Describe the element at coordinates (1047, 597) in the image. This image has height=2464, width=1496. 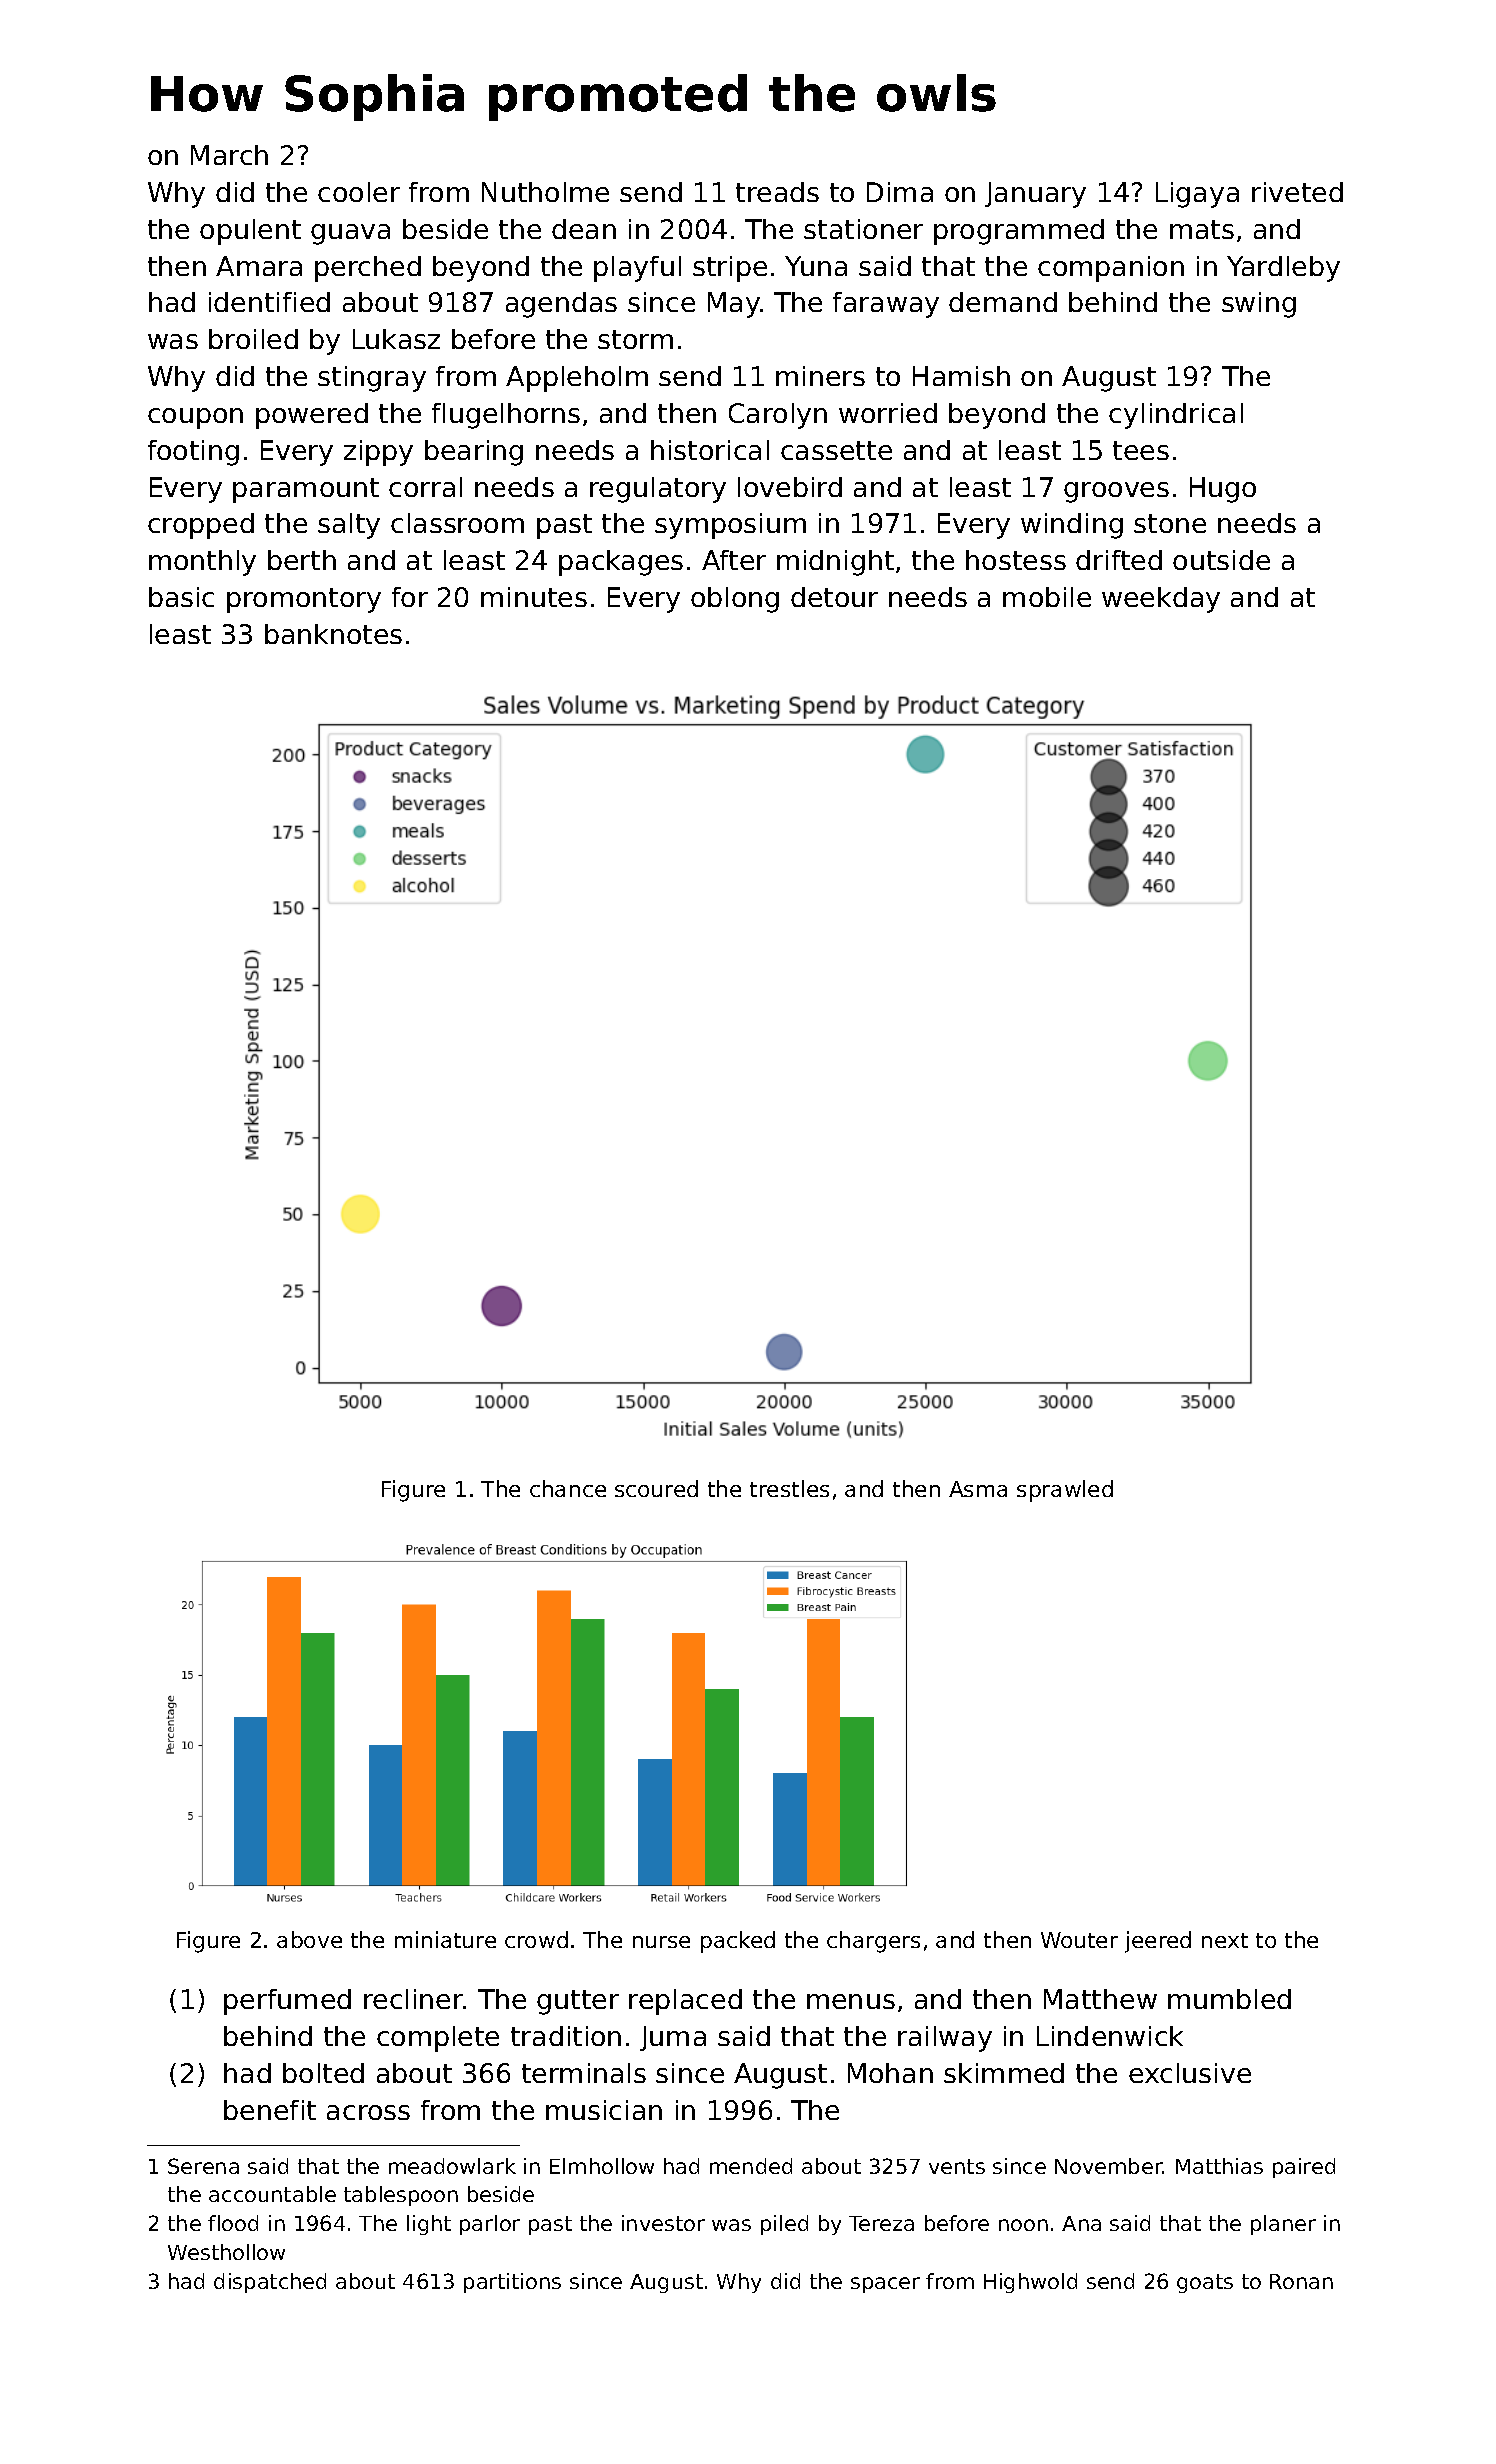
I see `mobile` at that location.
